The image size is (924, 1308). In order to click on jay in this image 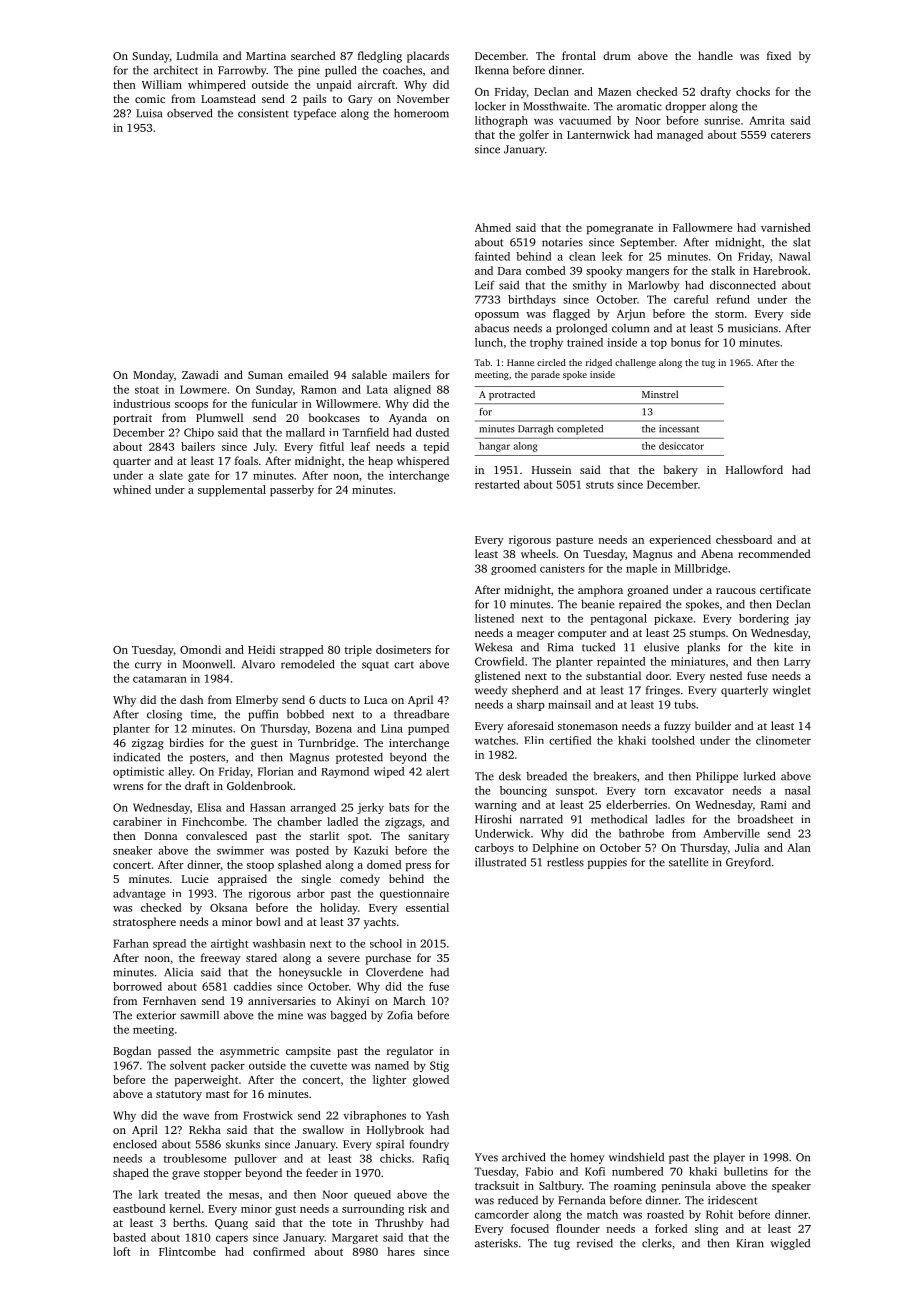, I will do `click(803, 619)`.
